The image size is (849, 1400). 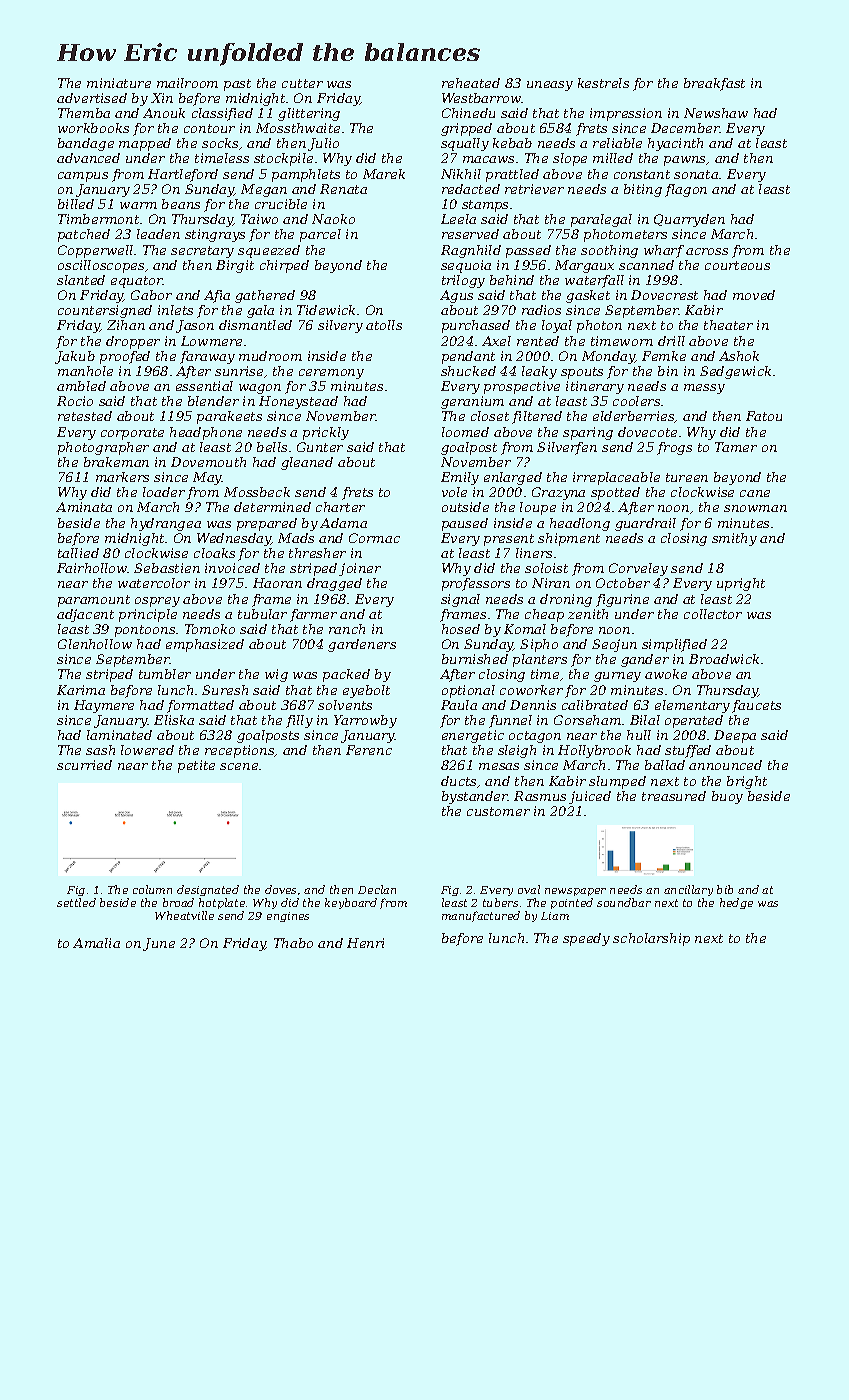 I want to click on Themba, so click(x=84, y=113).
